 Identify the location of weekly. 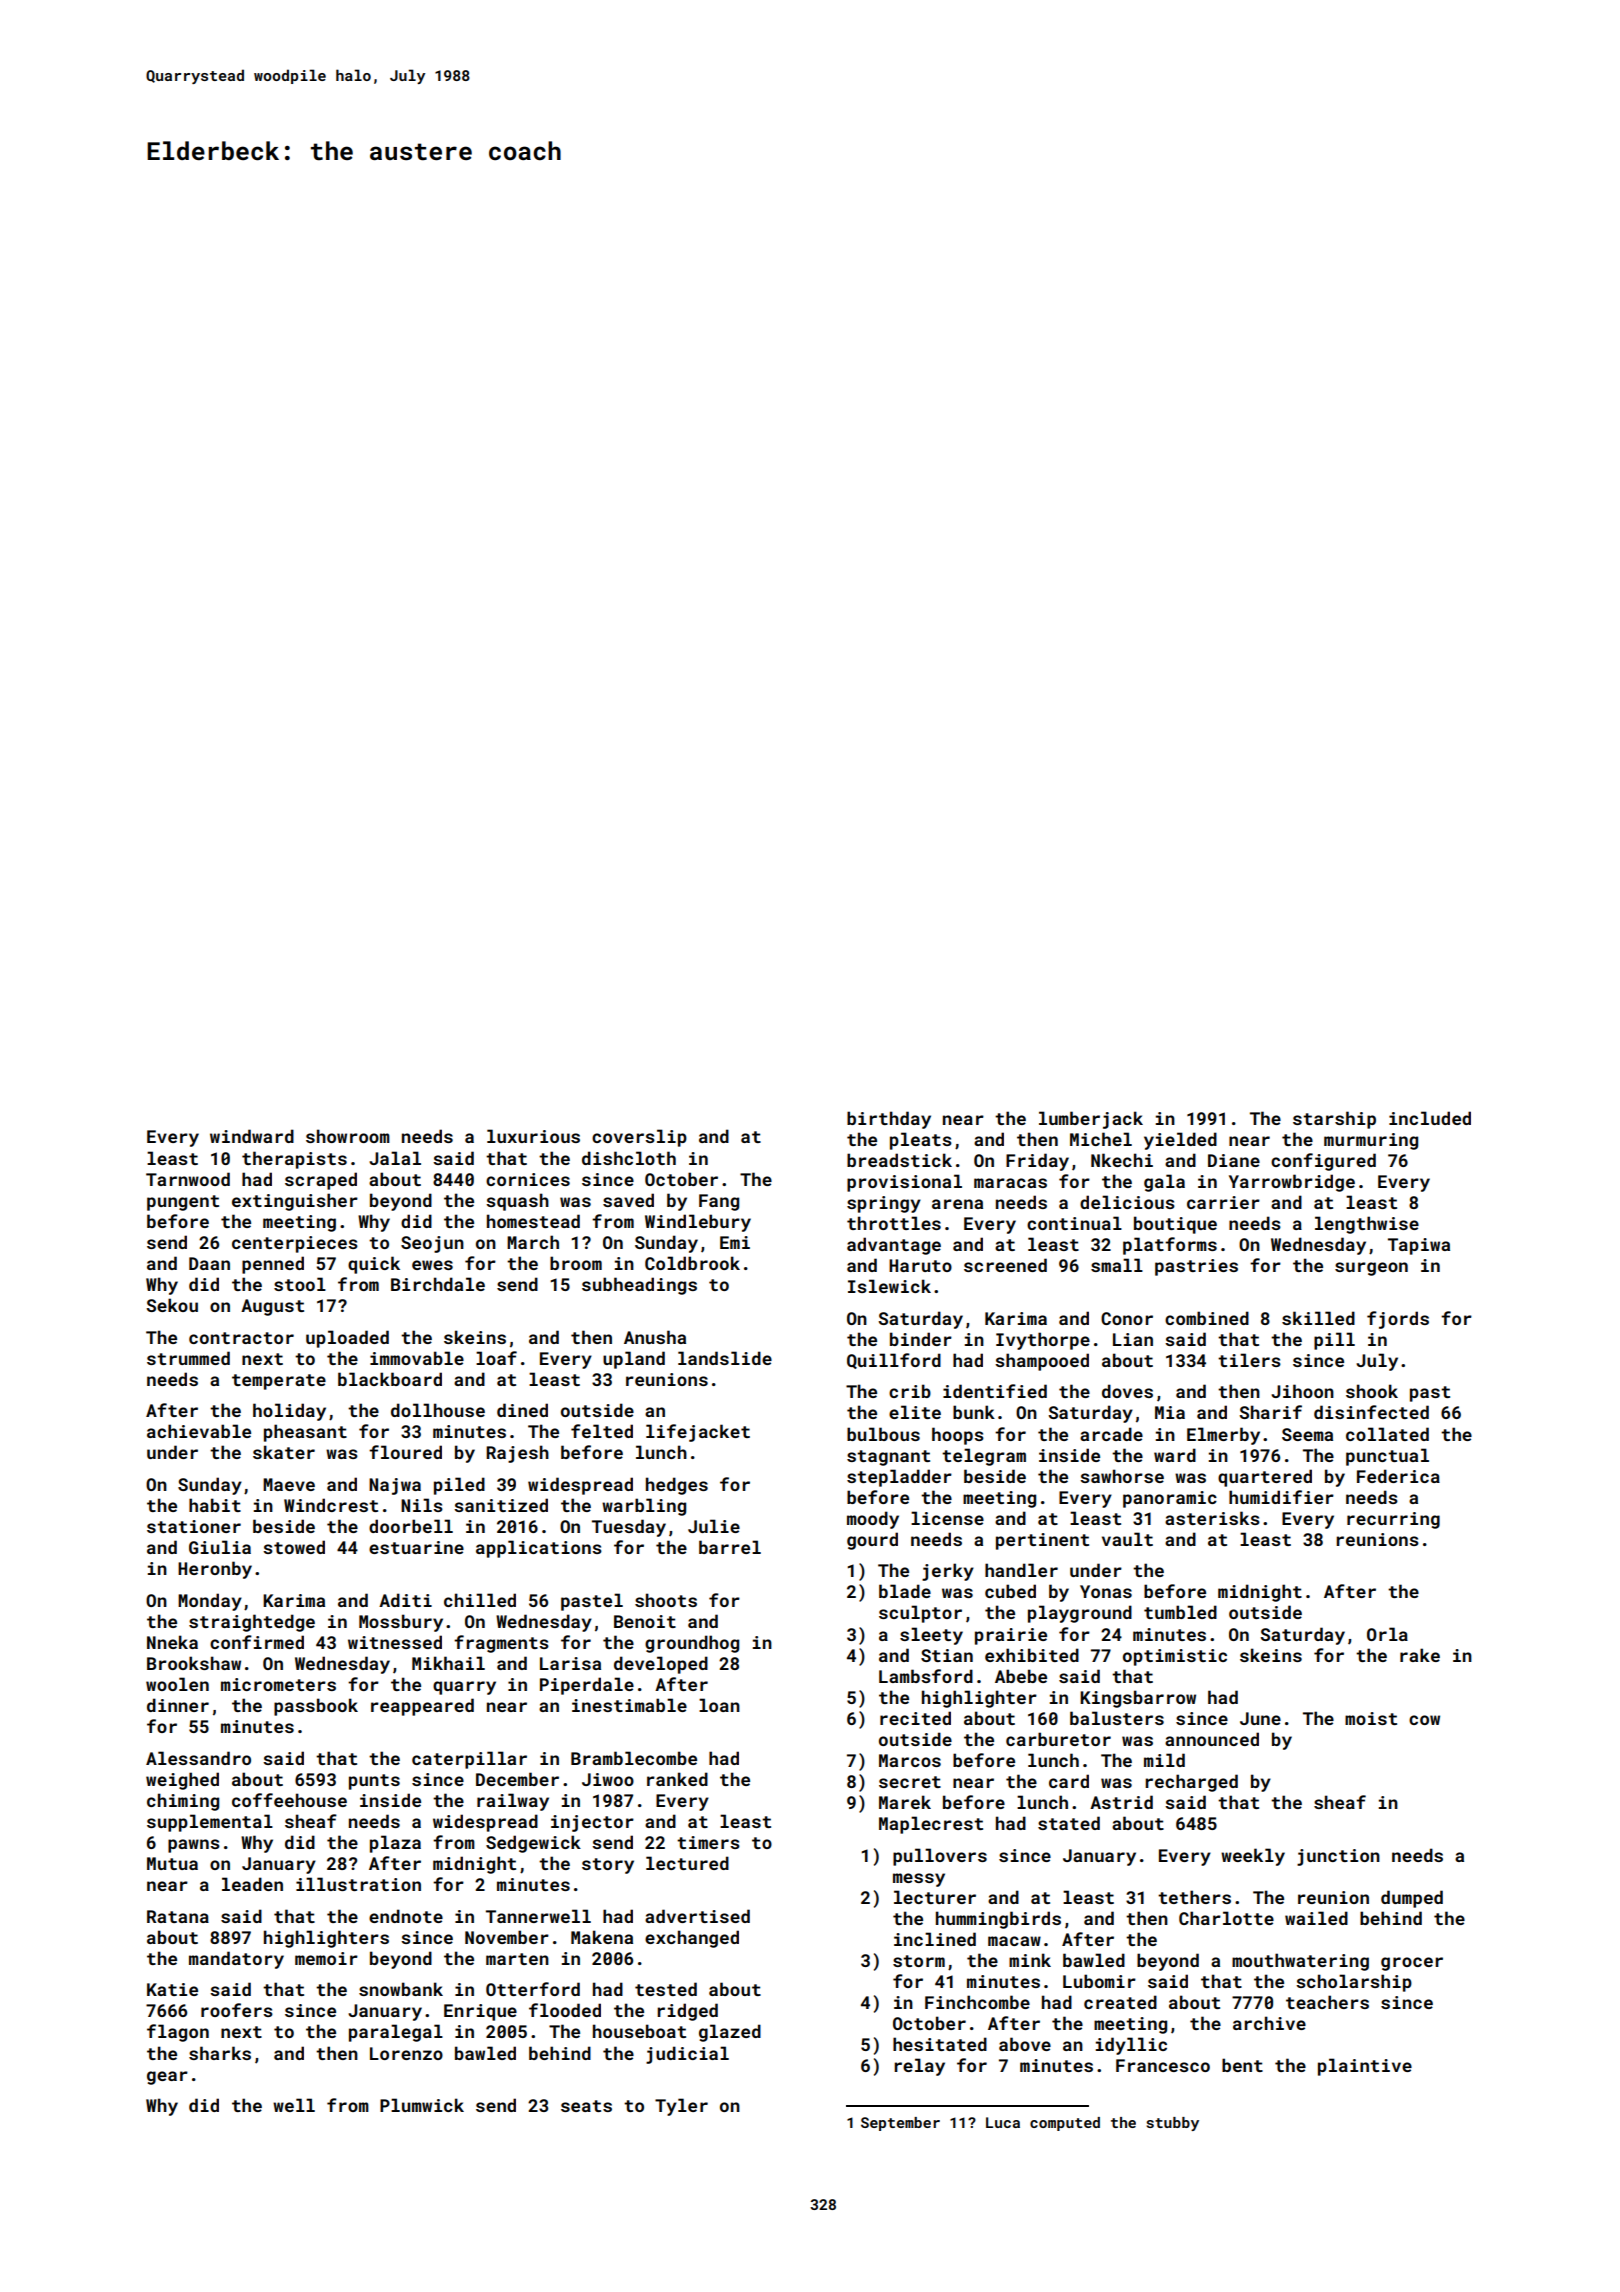
(1253, 1857).
